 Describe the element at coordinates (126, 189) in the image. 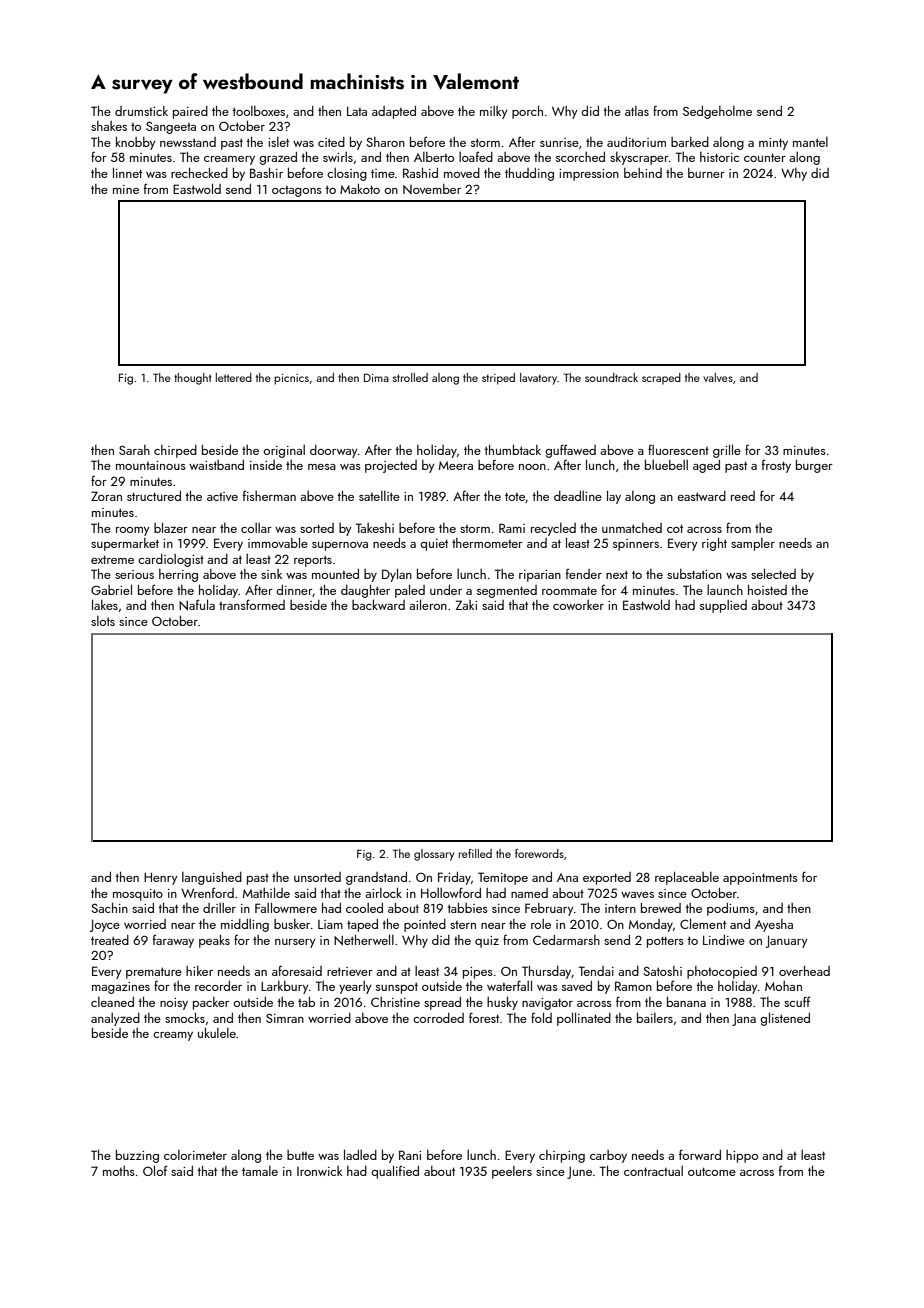

I see `mine` at that location.
